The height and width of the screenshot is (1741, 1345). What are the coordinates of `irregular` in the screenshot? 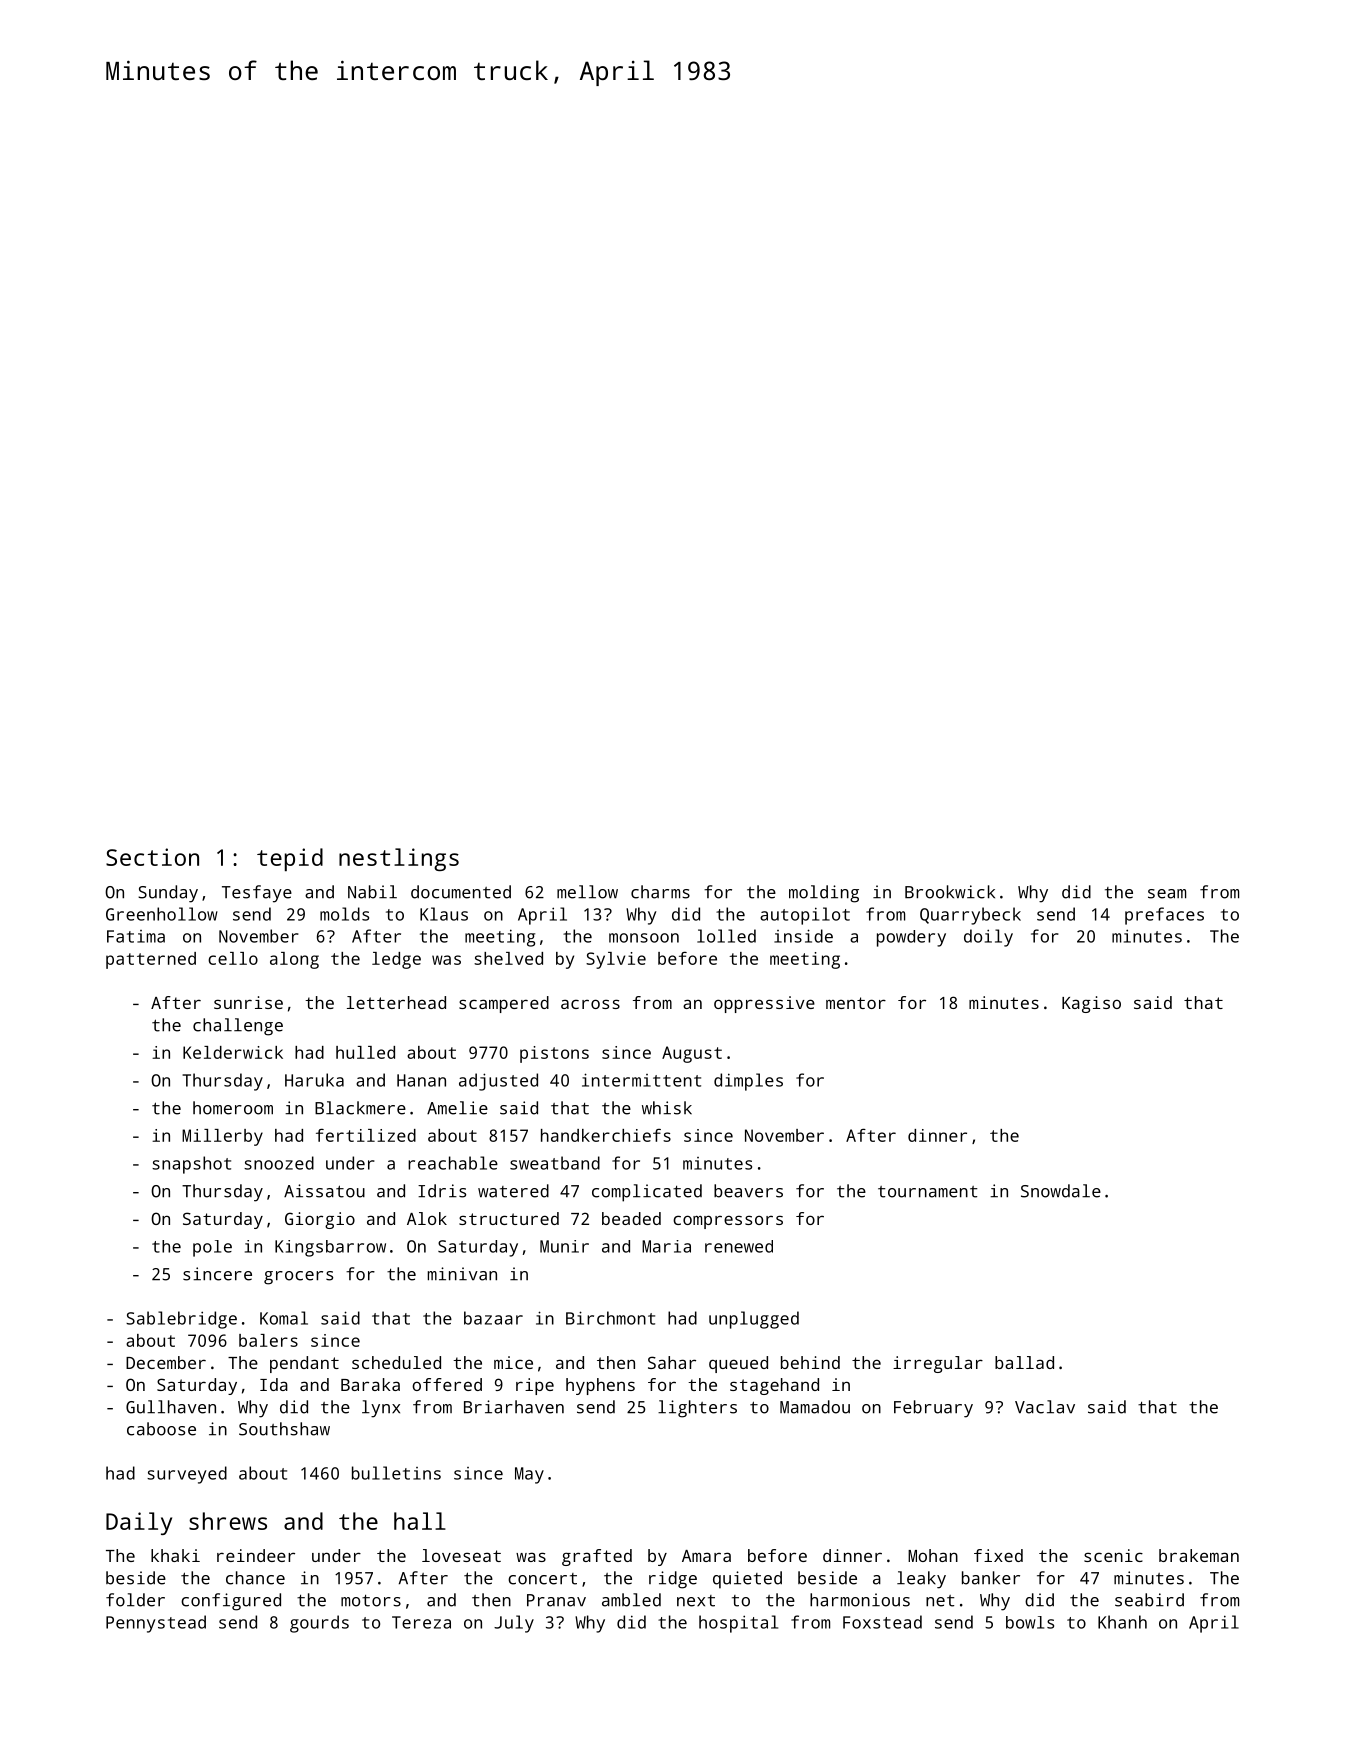 It's located at (938, 1364).
